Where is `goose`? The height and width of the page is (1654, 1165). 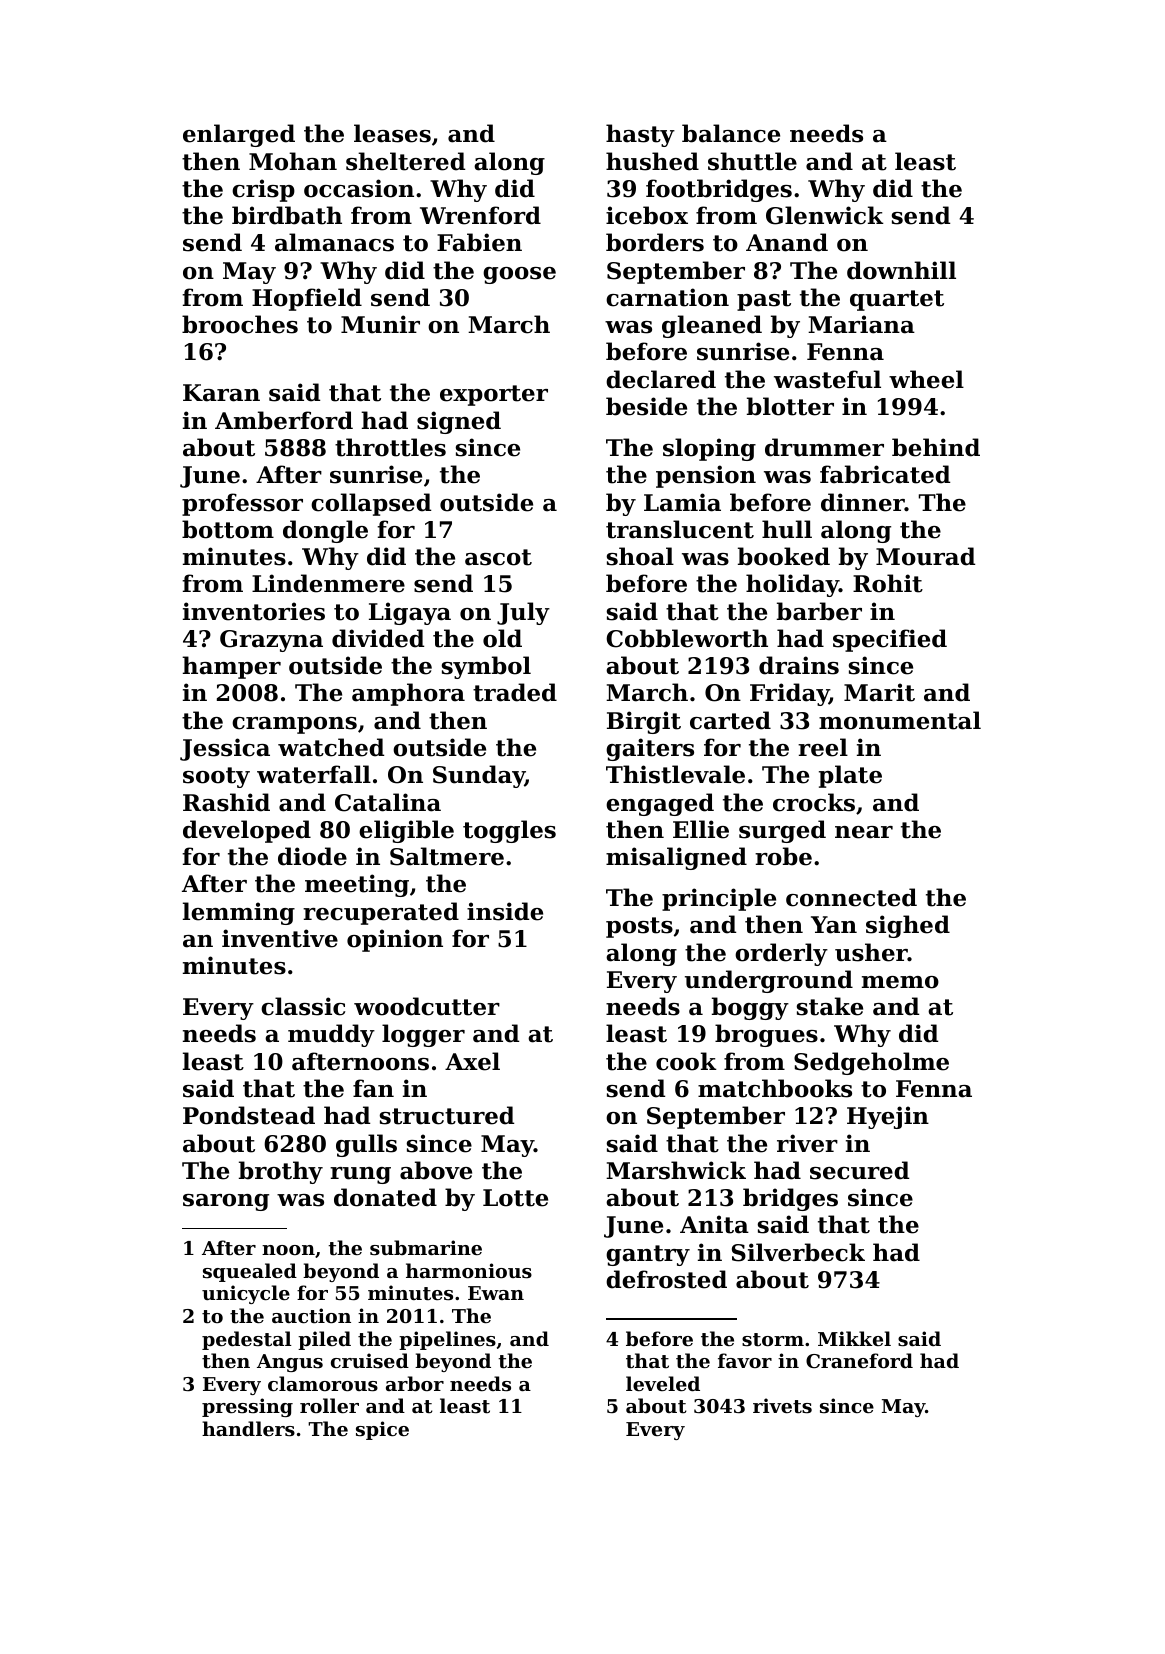 goose is located at coordinates (519, 275).
